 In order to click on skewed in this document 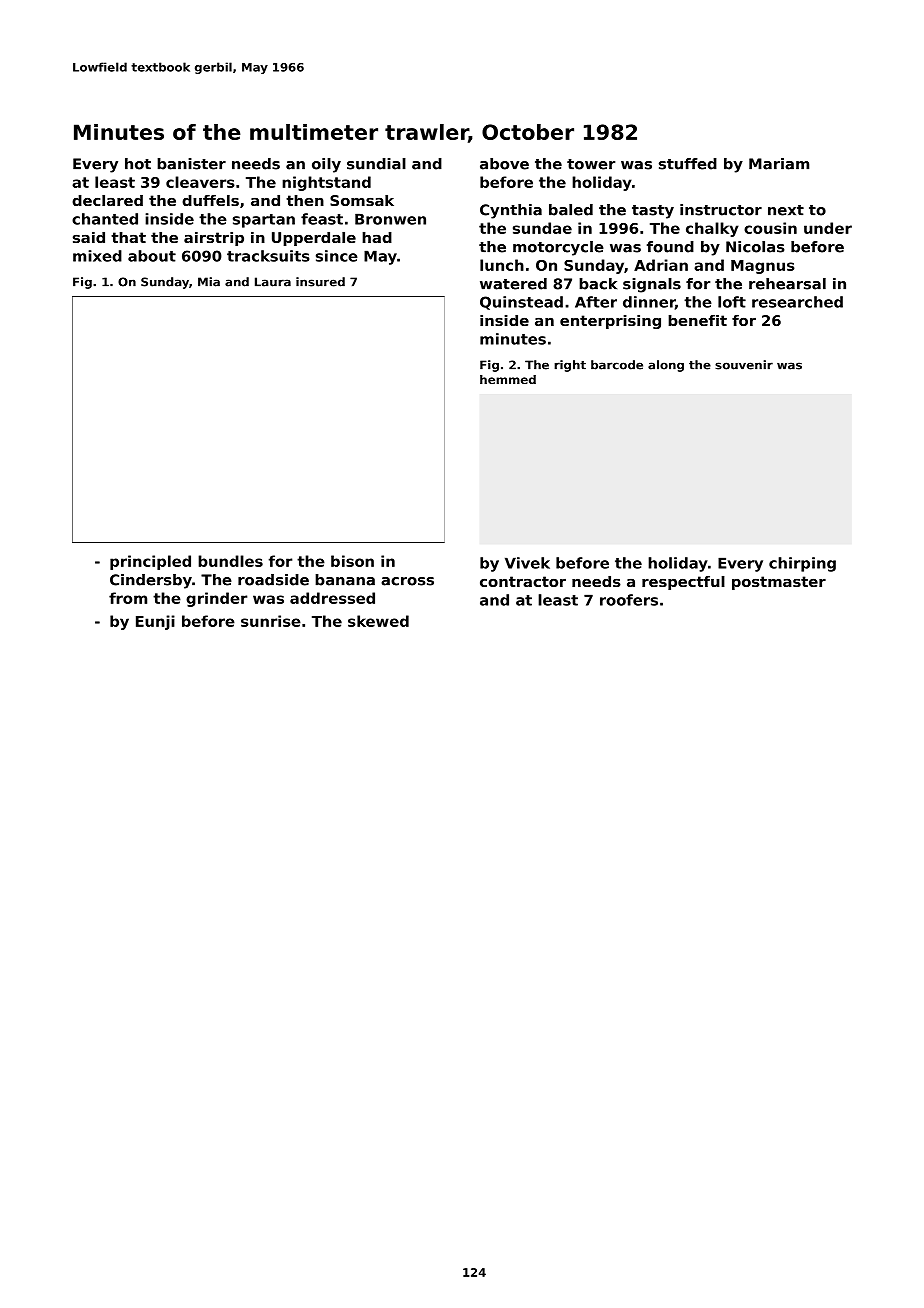, I will do `click(378, 621)`.
